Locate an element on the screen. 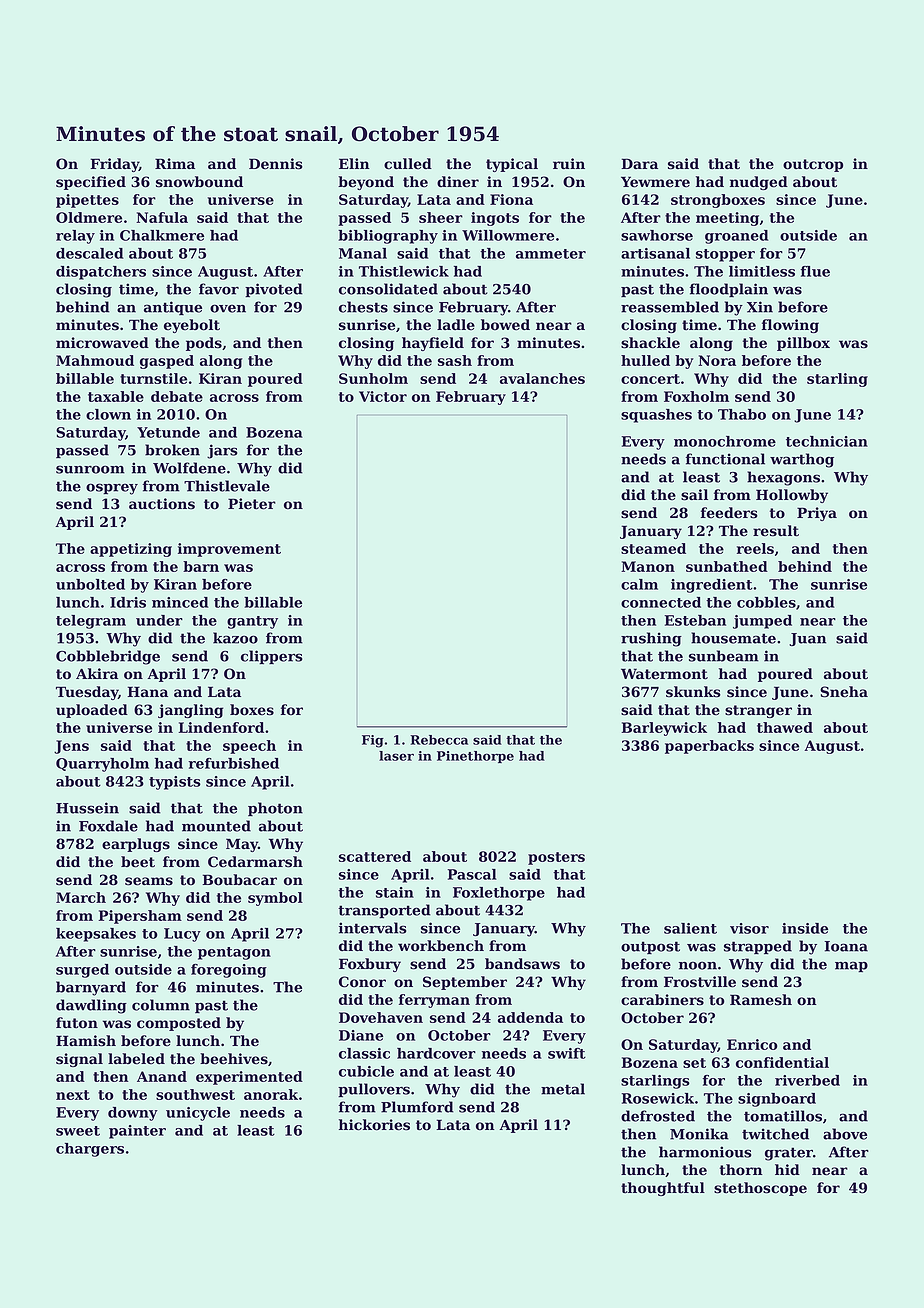  stethoscope is located at coordinates (760, 1189).
